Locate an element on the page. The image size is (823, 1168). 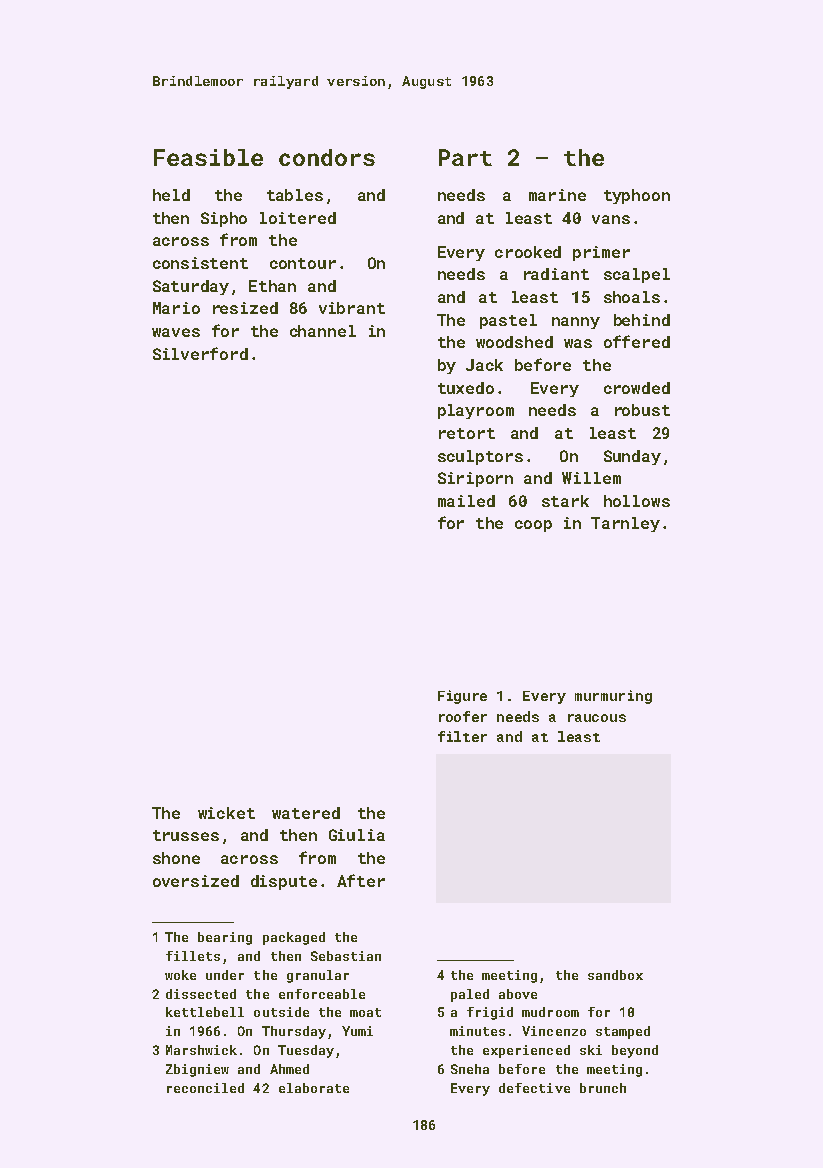
Siriporn is located at coordinates (475, 479).
